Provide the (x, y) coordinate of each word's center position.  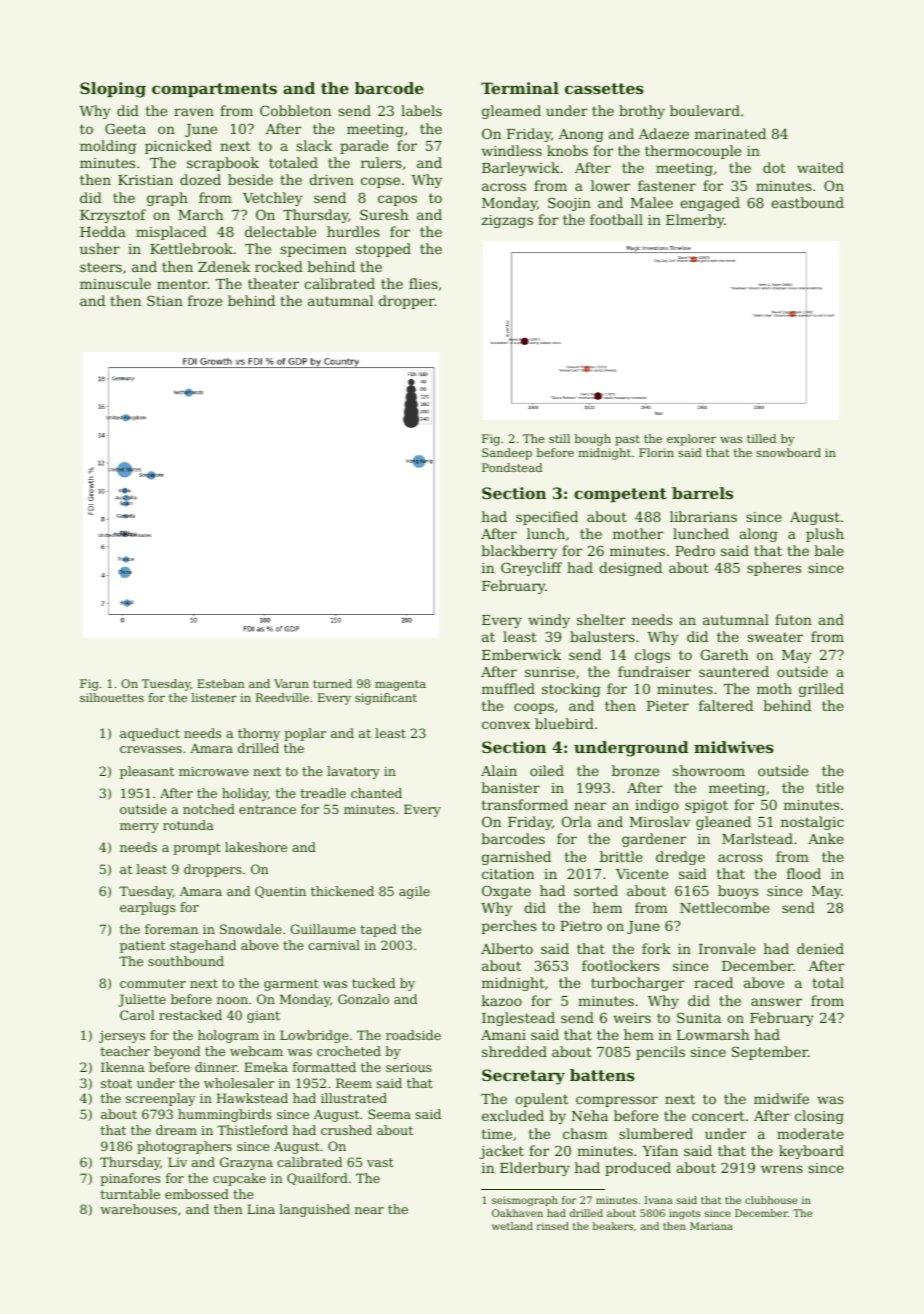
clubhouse (771, 1200)
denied (820, 948)
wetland (512, 1226)
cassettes (604, 88)
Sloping (113, 90)
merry (139, 828)
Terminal (520, 88)
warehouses (138, 1209)
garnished (516, 858)
